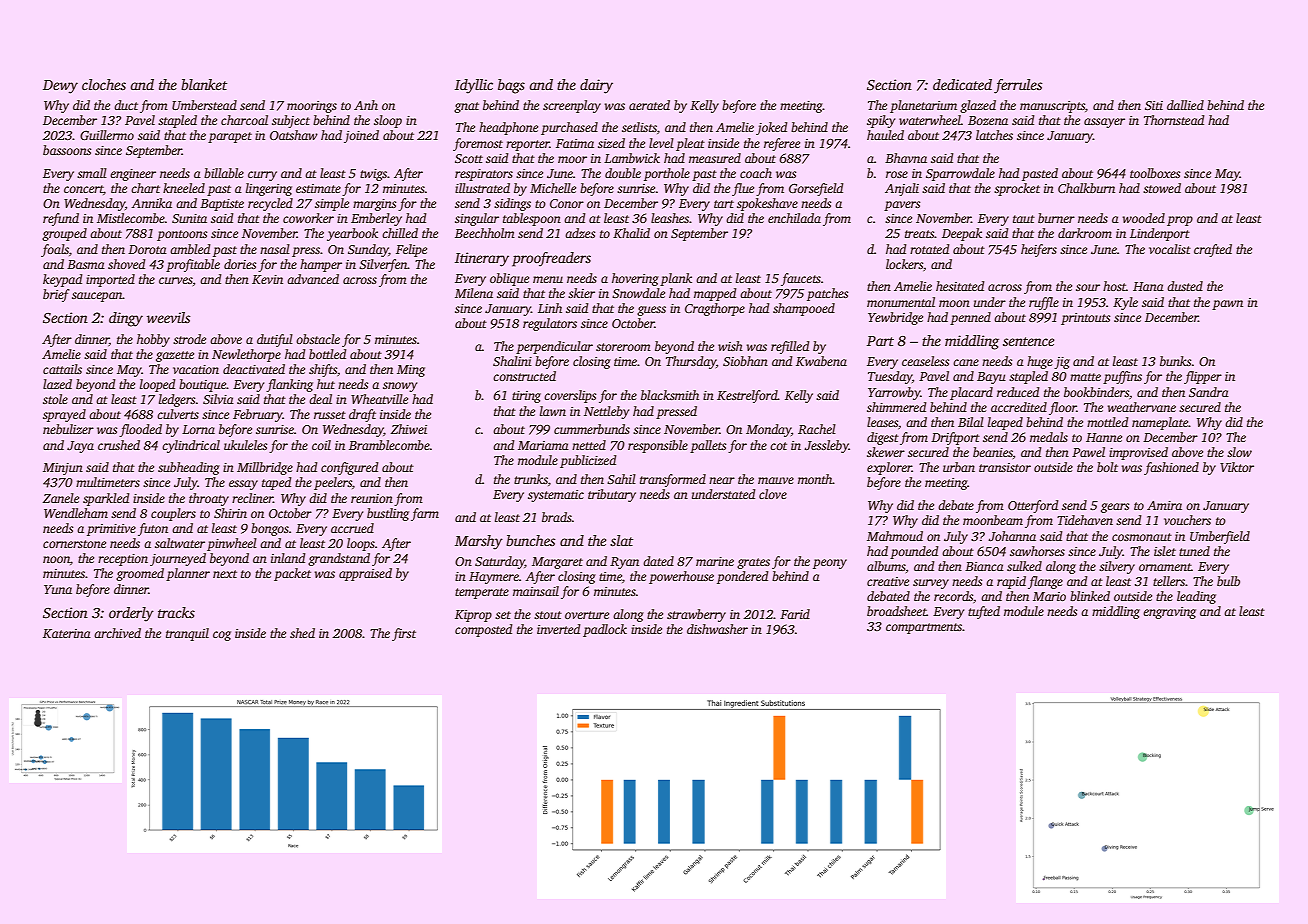 This document has height=924, width=1308. Describe the element at coordinates (753, 563) in the document. I see `grates` at that location.
